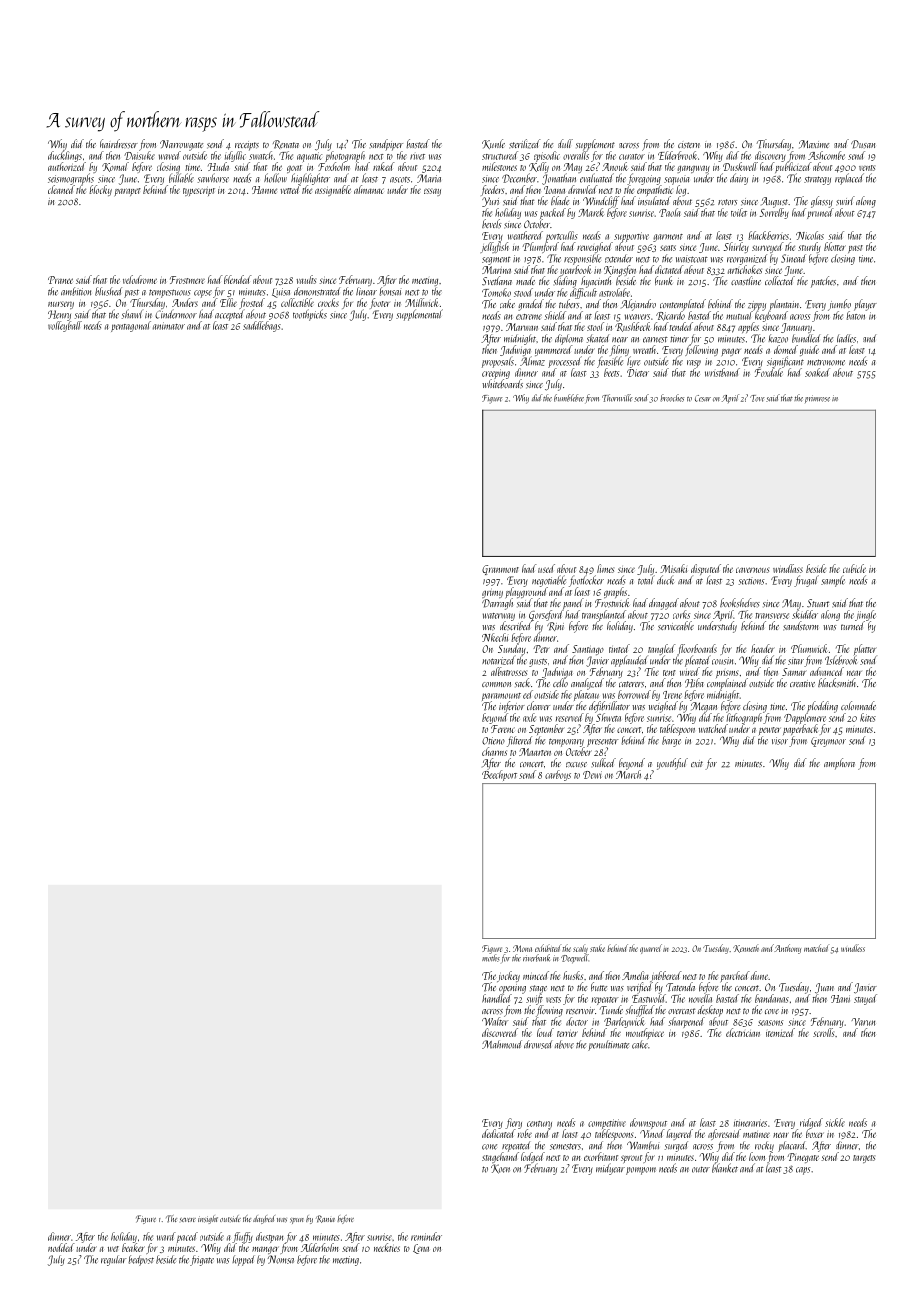 The height and width of the screenshot is (1308, 924). Describe the element at coordinates (823, 1032) in the screenshot. I see `scrolls` at that location.
